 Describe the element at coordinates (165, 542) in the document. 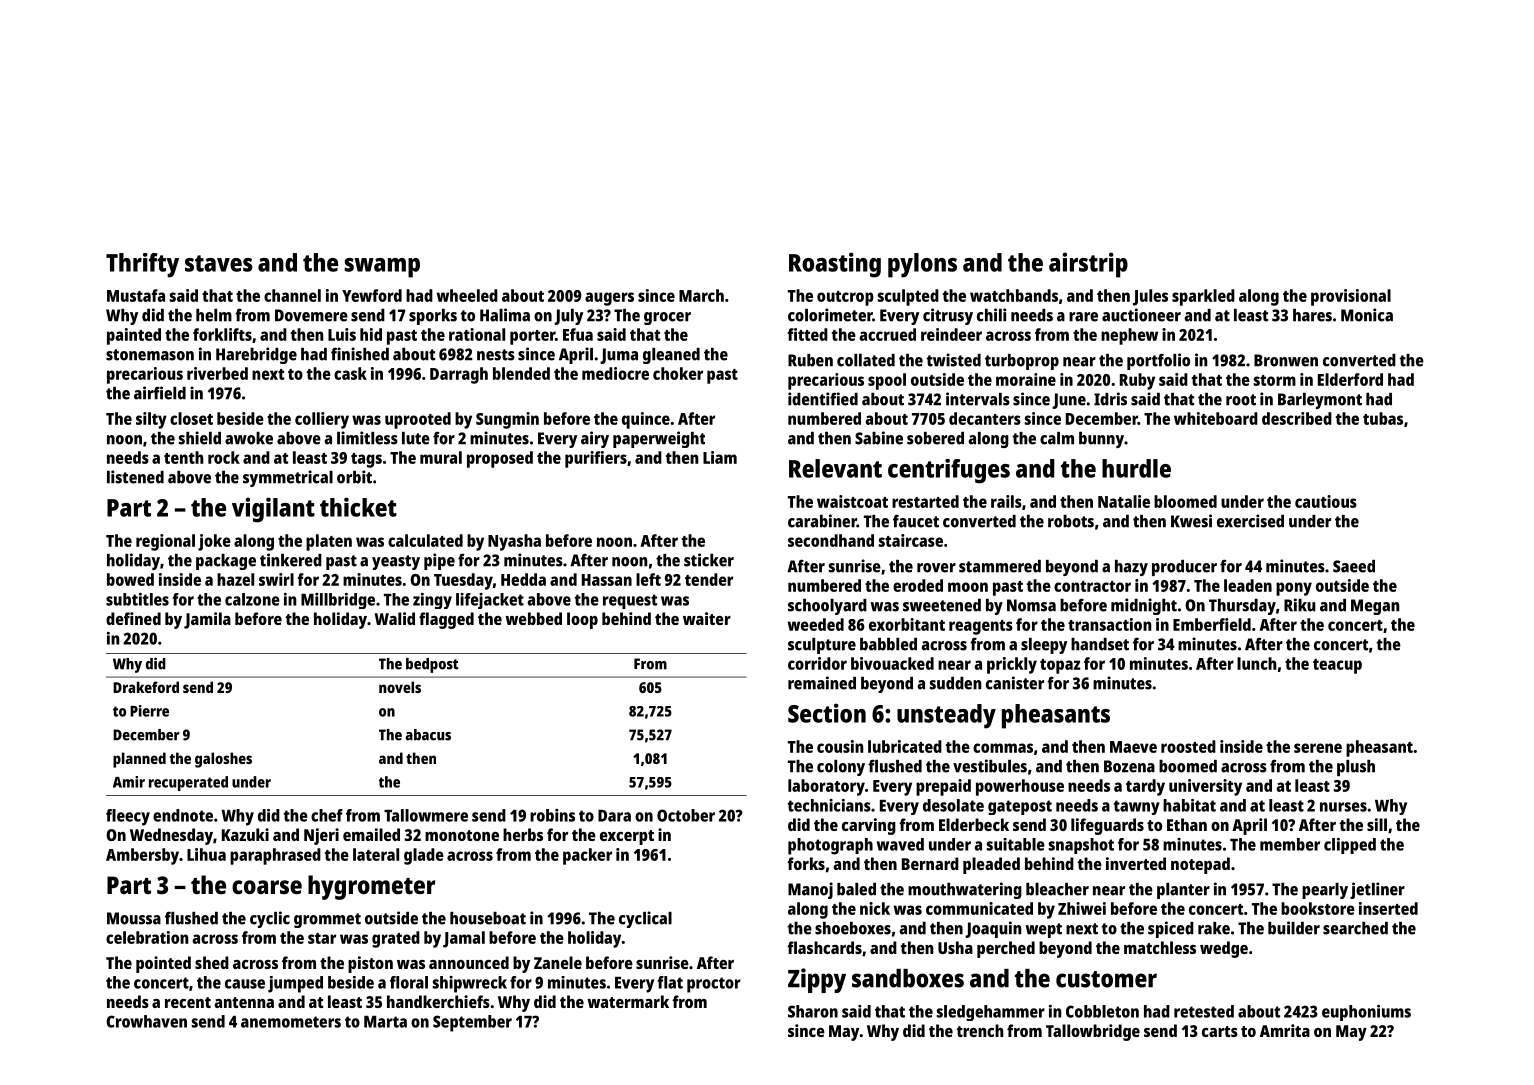

I see `regional` at that location.
